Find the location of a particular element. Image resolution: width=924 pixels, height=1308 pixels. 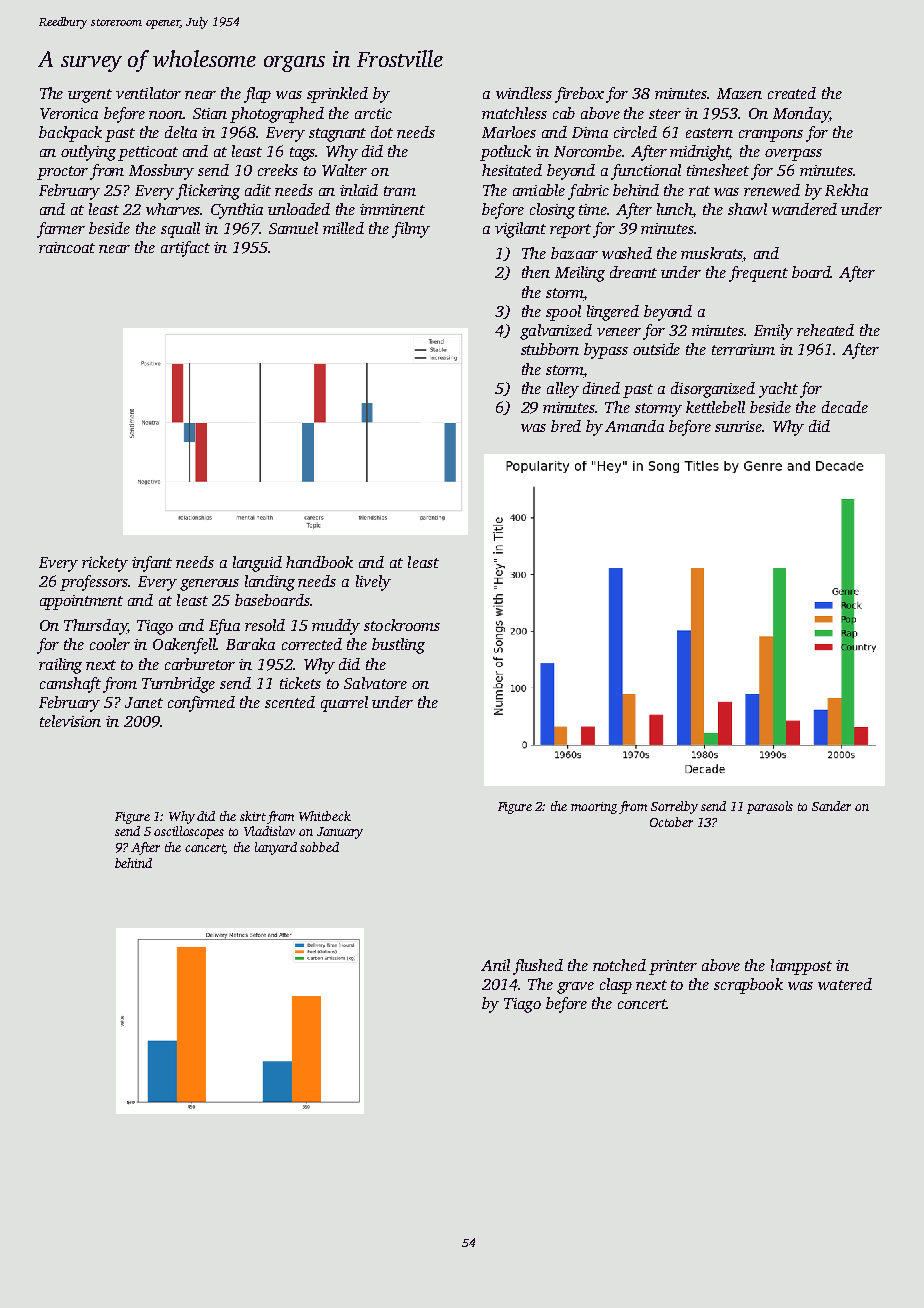

sunrise is located at coordinates (738, 426).
